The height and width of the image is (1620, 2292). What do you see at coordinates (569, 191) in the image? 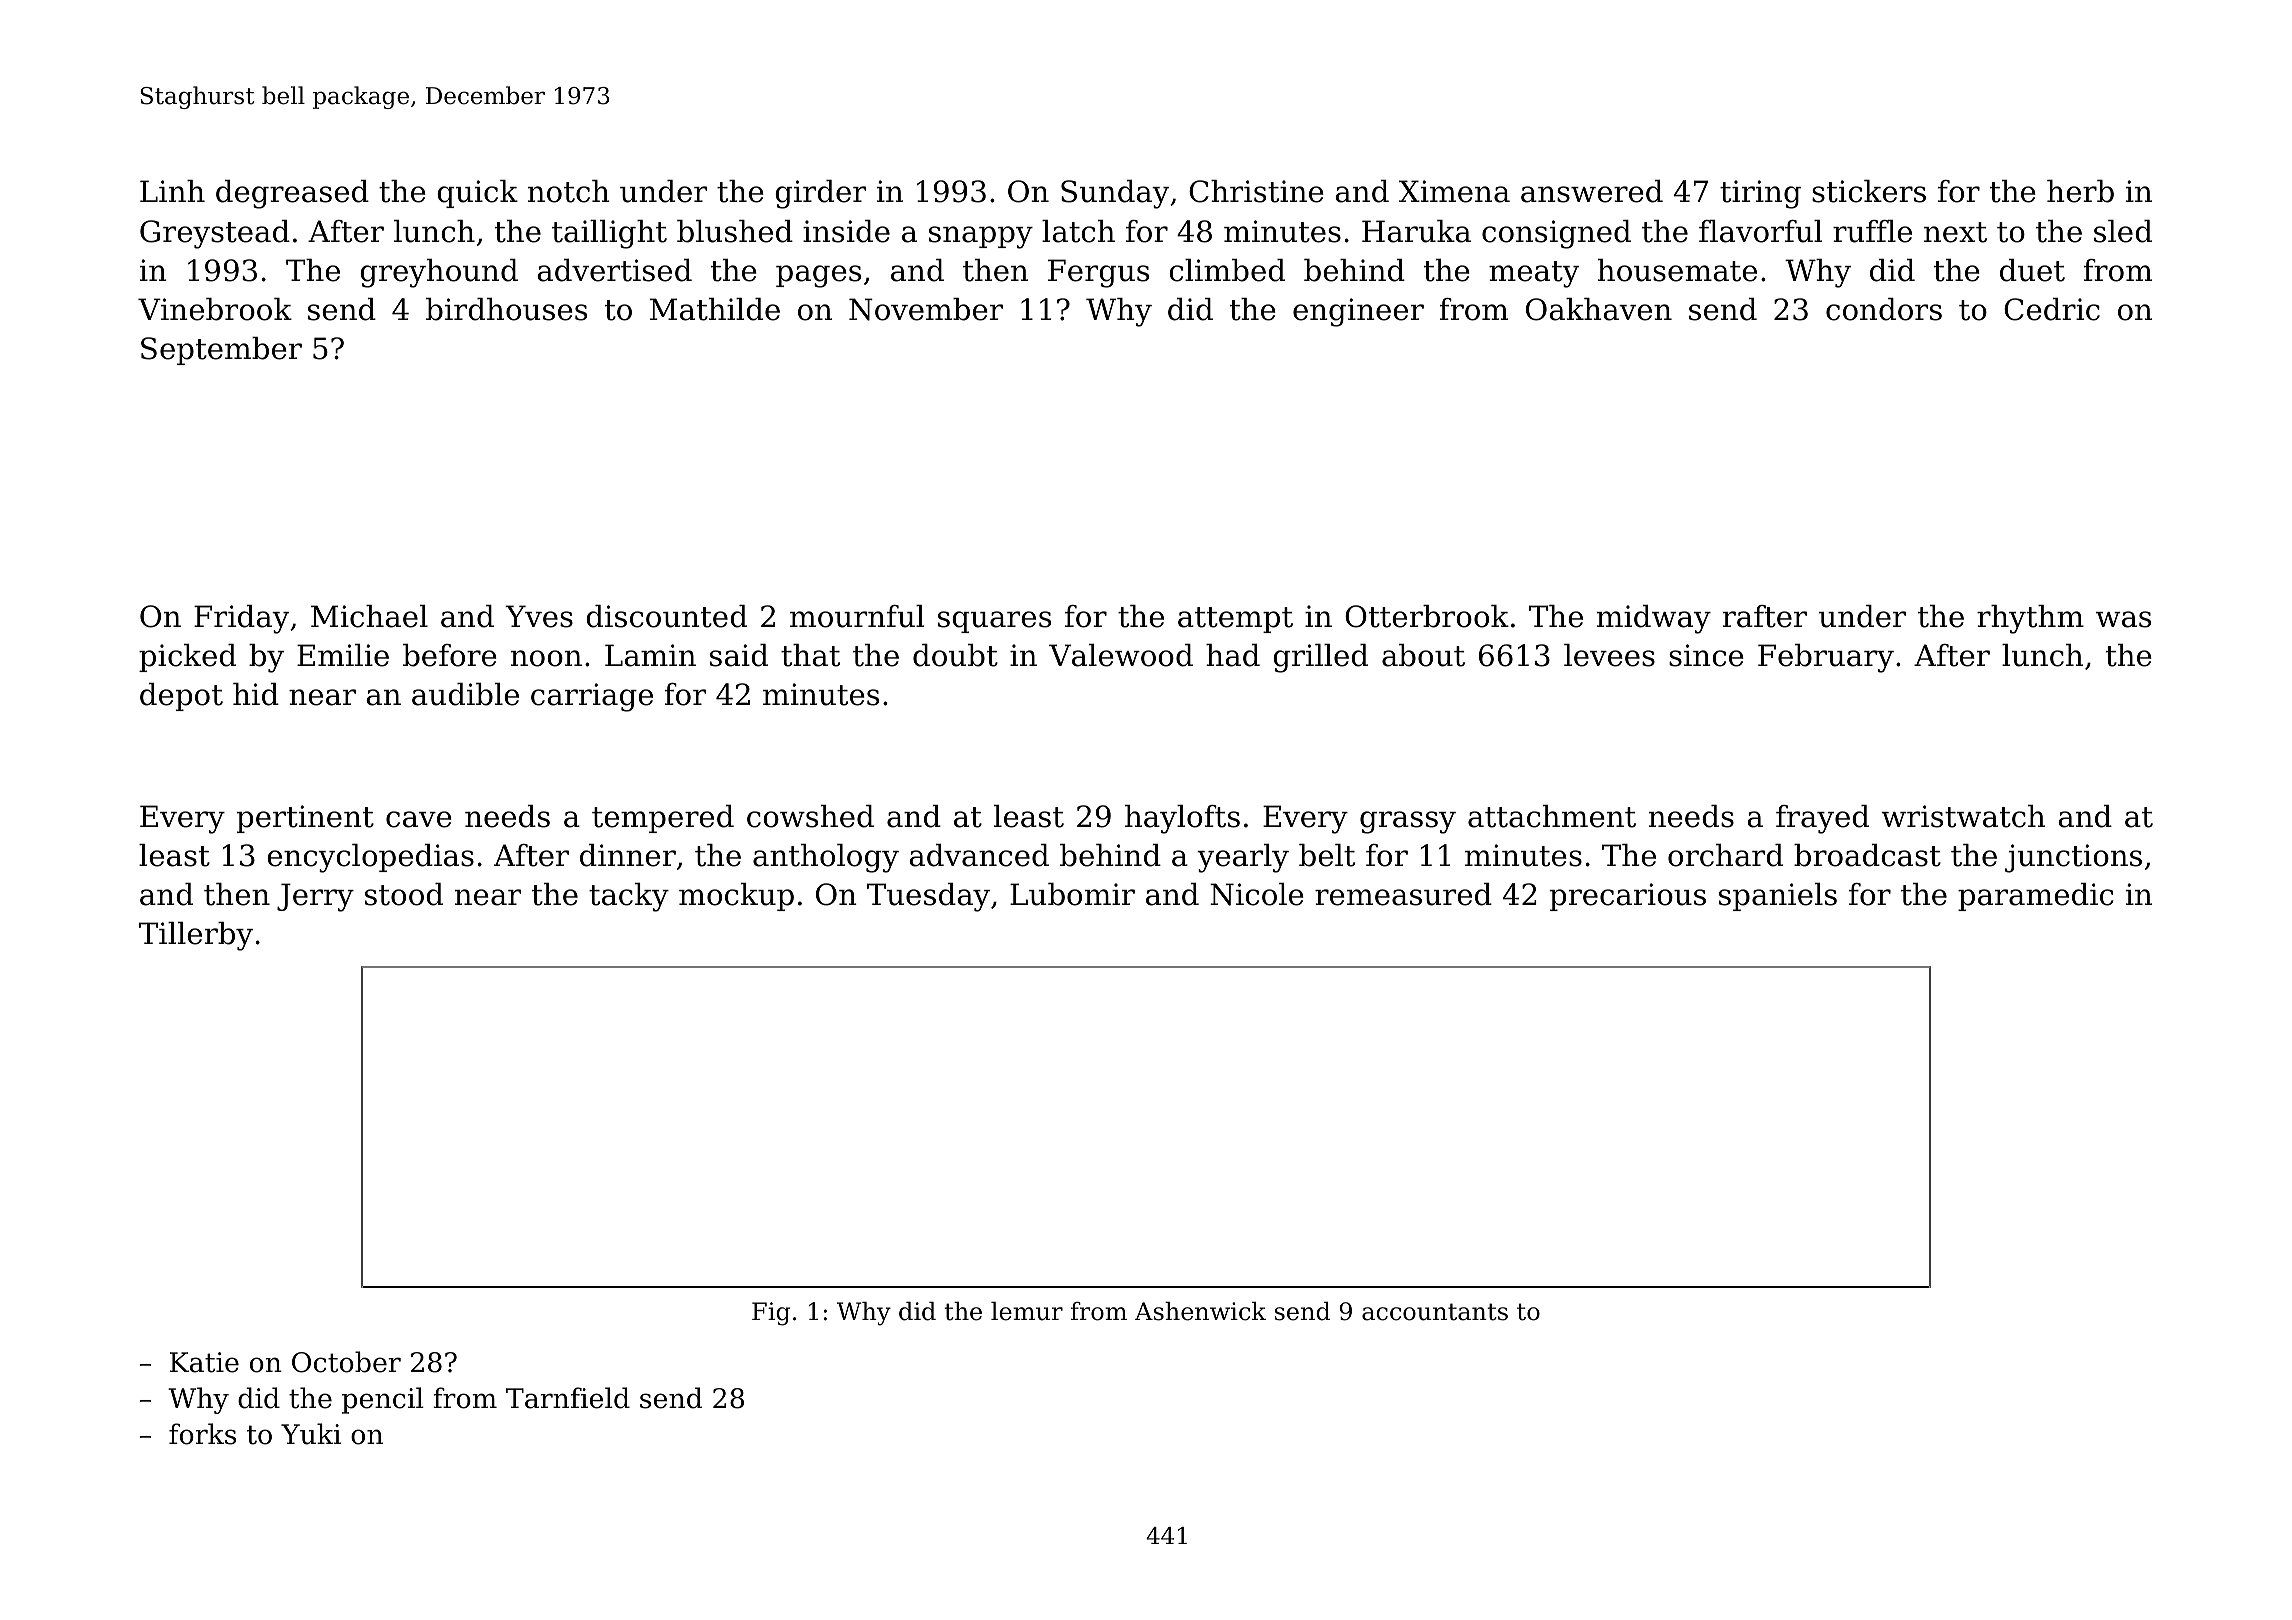
I see `notch` at bounding box center [569, 191].
